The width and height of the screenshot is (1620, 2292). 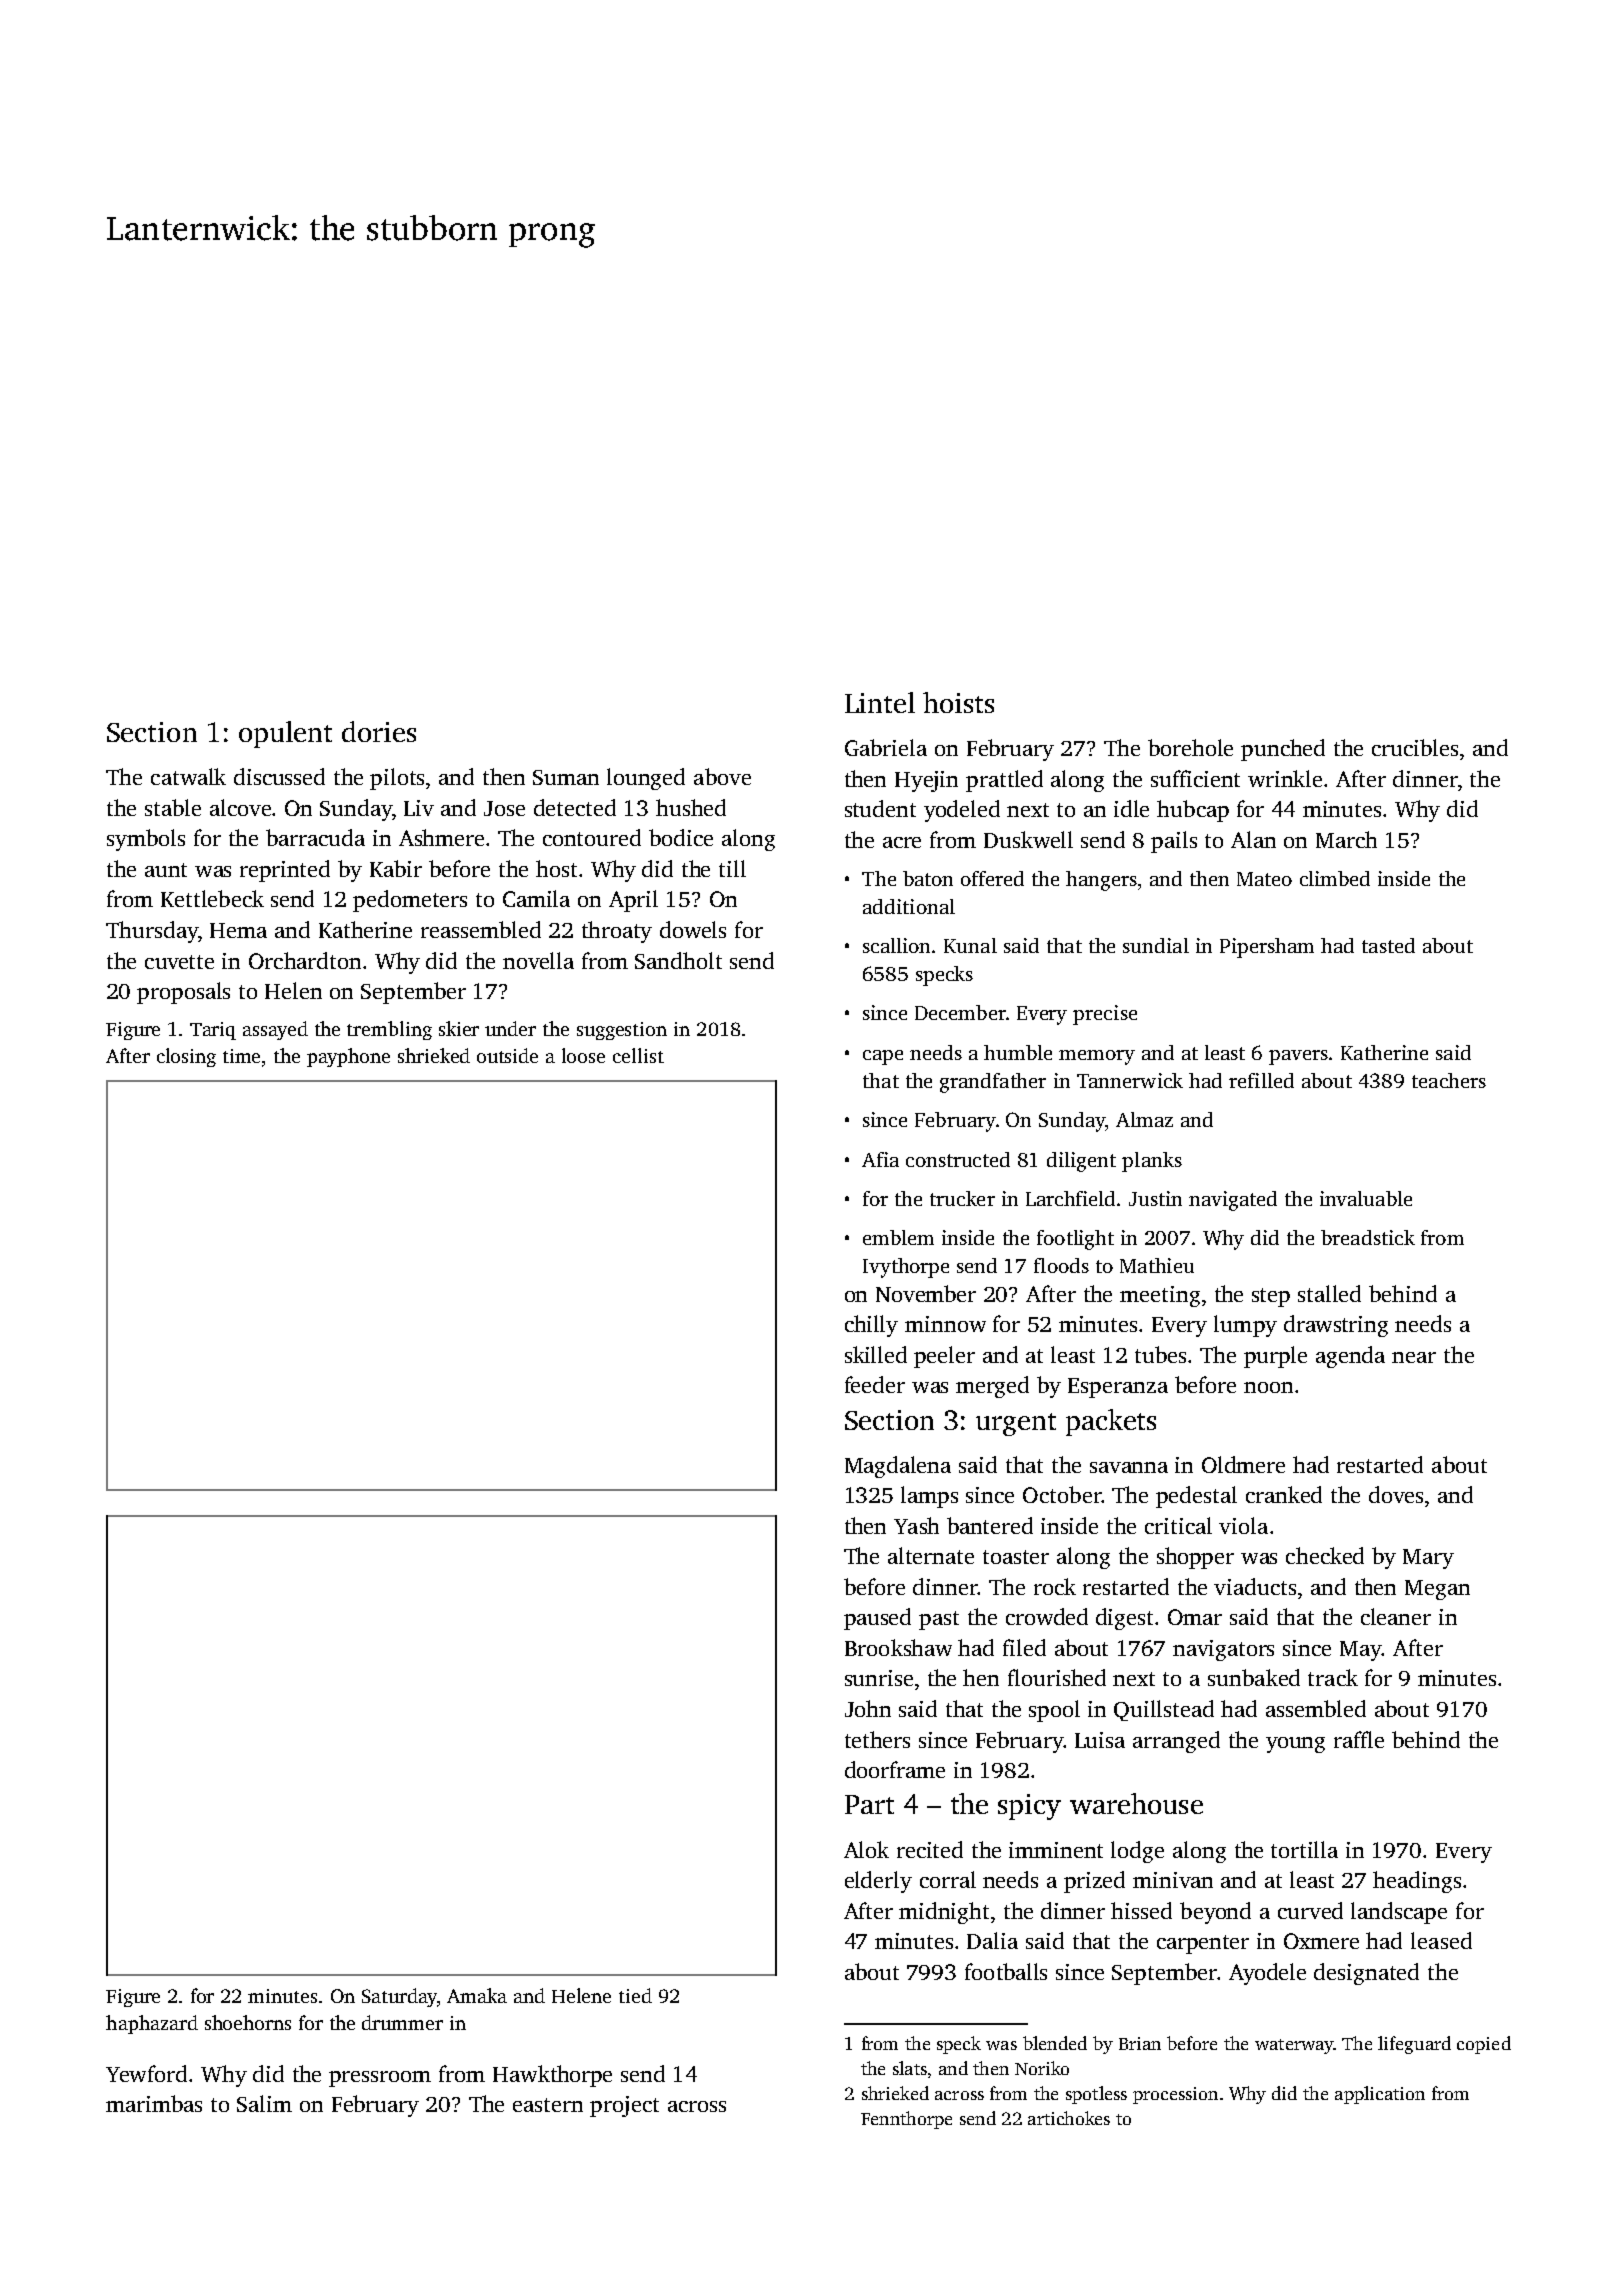 I want to click on Saturday, so click(x=399, y=1997).
